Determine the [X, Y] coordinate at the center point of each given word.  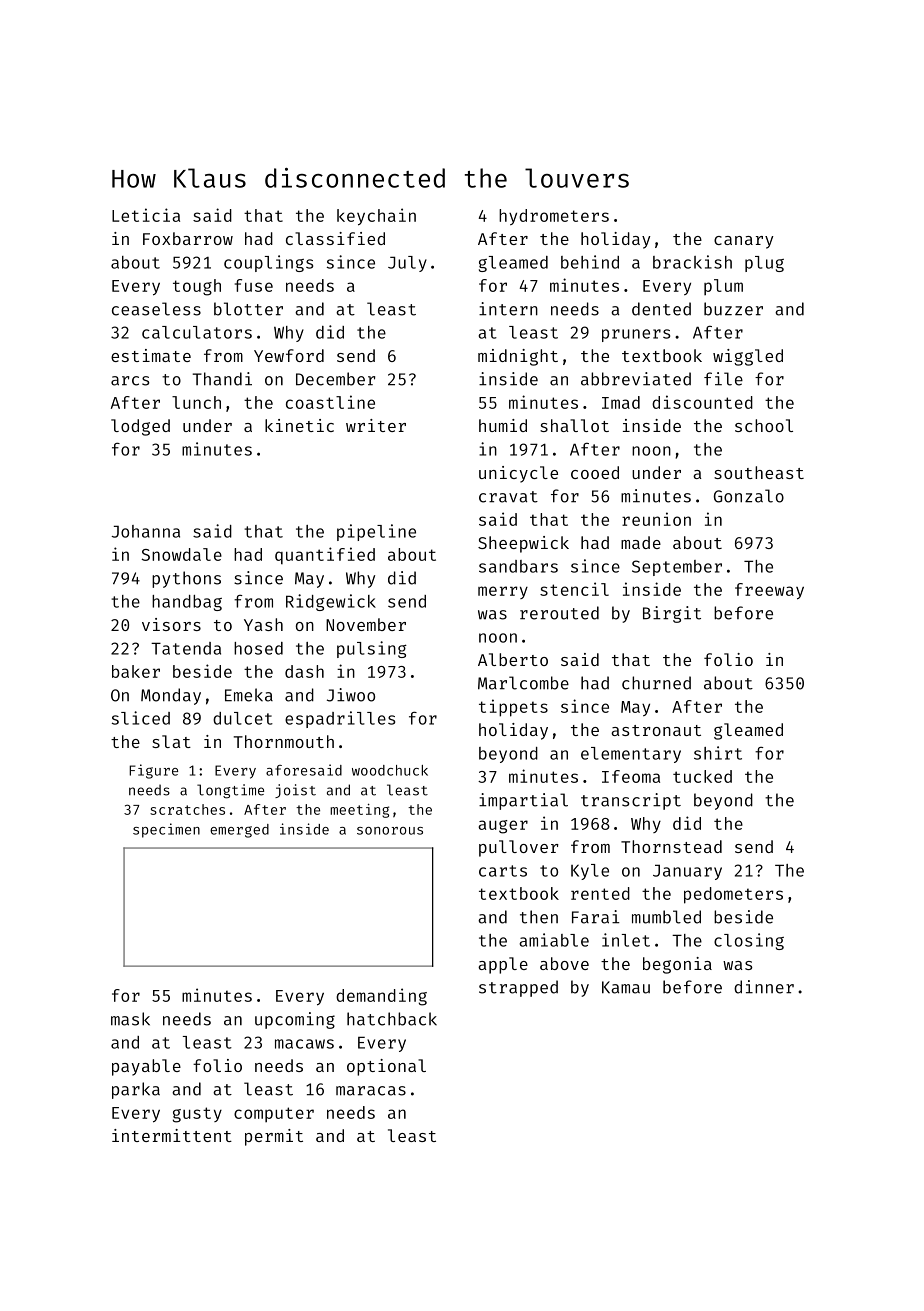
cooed [595, 472]
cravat [508, 497]
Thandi [222, 379]
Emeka [249, 695]
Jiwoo [351, 695]
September [677, 568]
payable [146, 1067]
